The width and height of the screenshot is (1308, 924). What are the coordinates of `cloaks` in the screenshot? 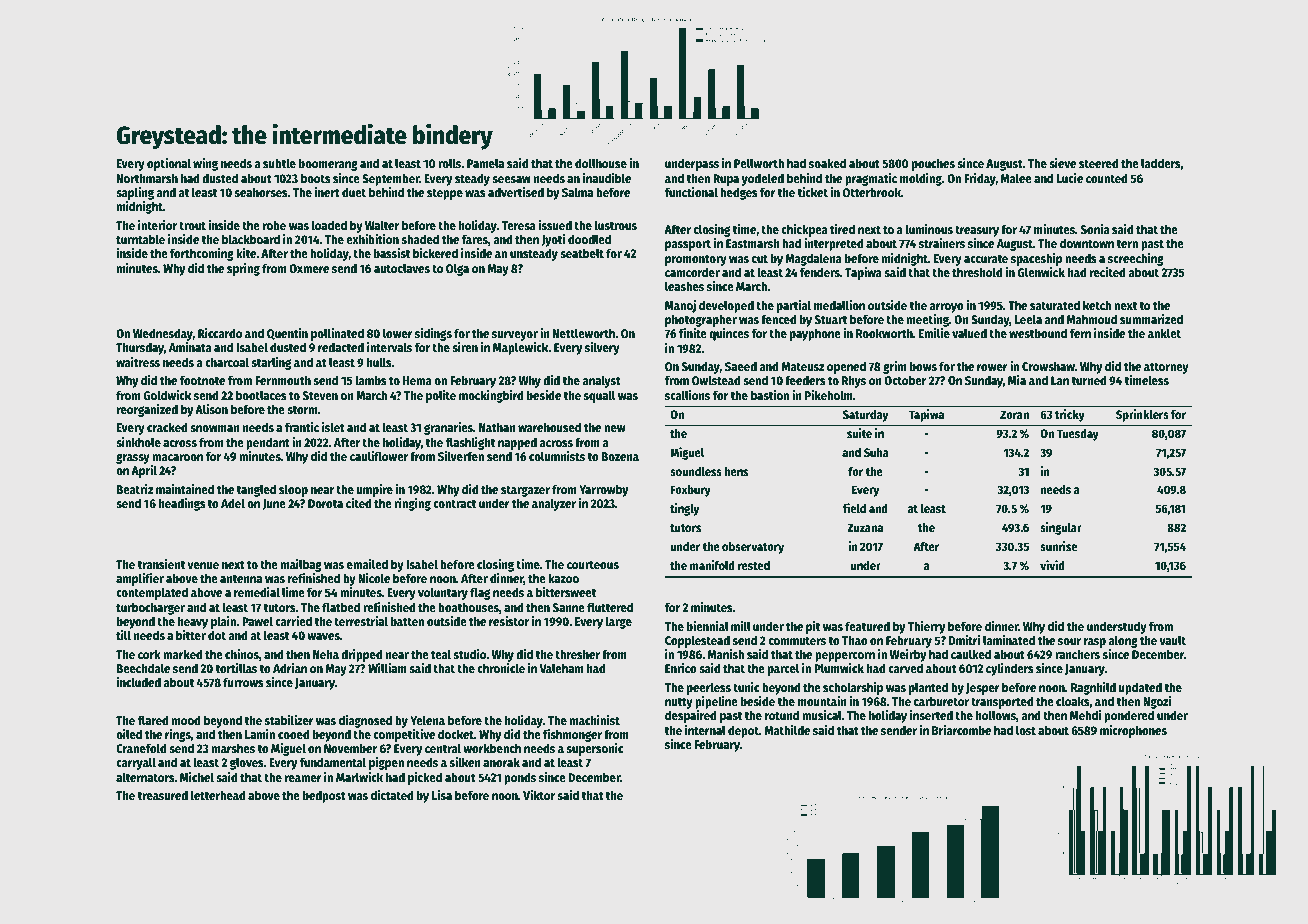 It's located at (1073, 701).
